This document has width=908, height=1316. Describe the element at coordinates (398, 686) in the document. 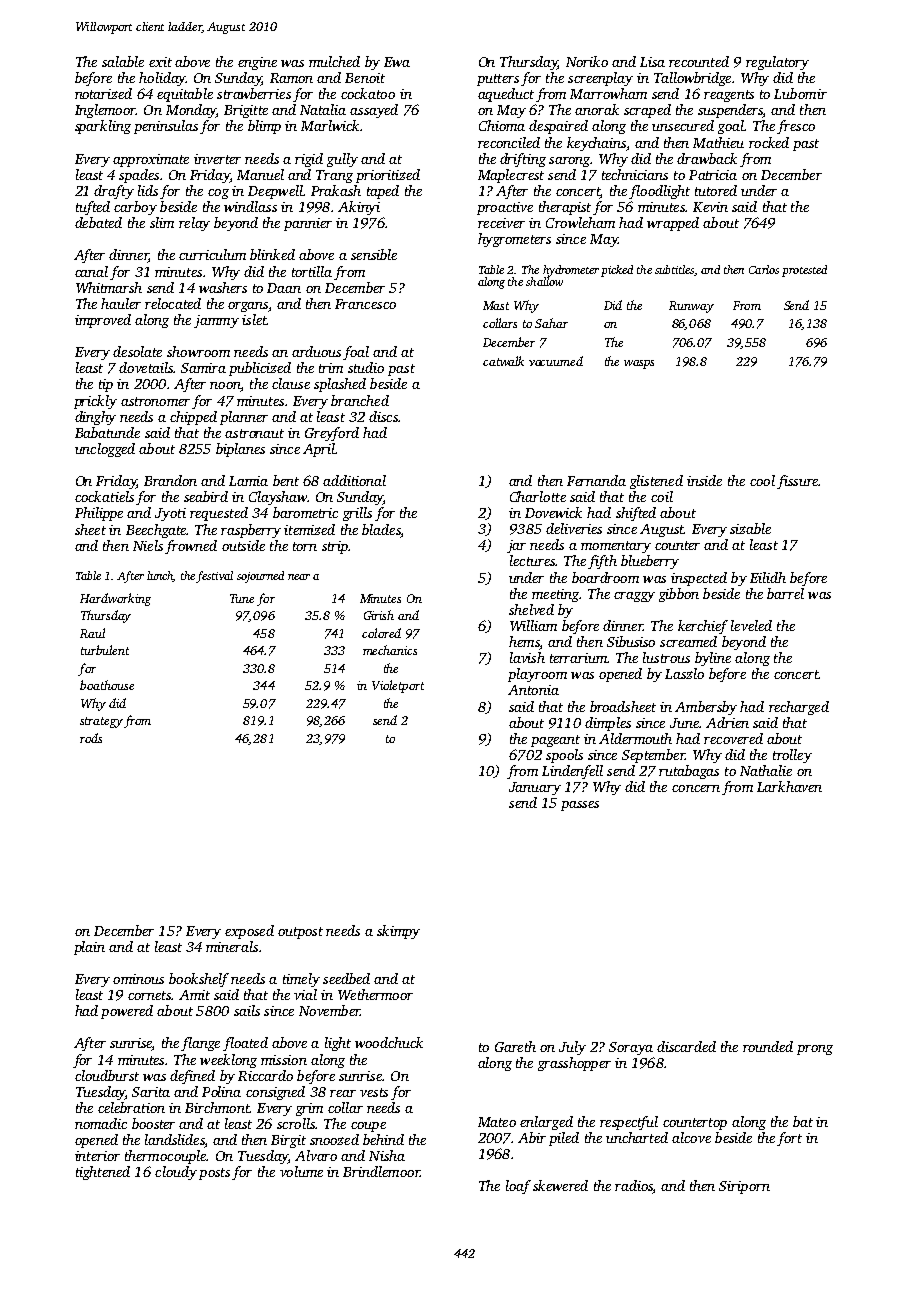

I see `Violetport` at that location.
